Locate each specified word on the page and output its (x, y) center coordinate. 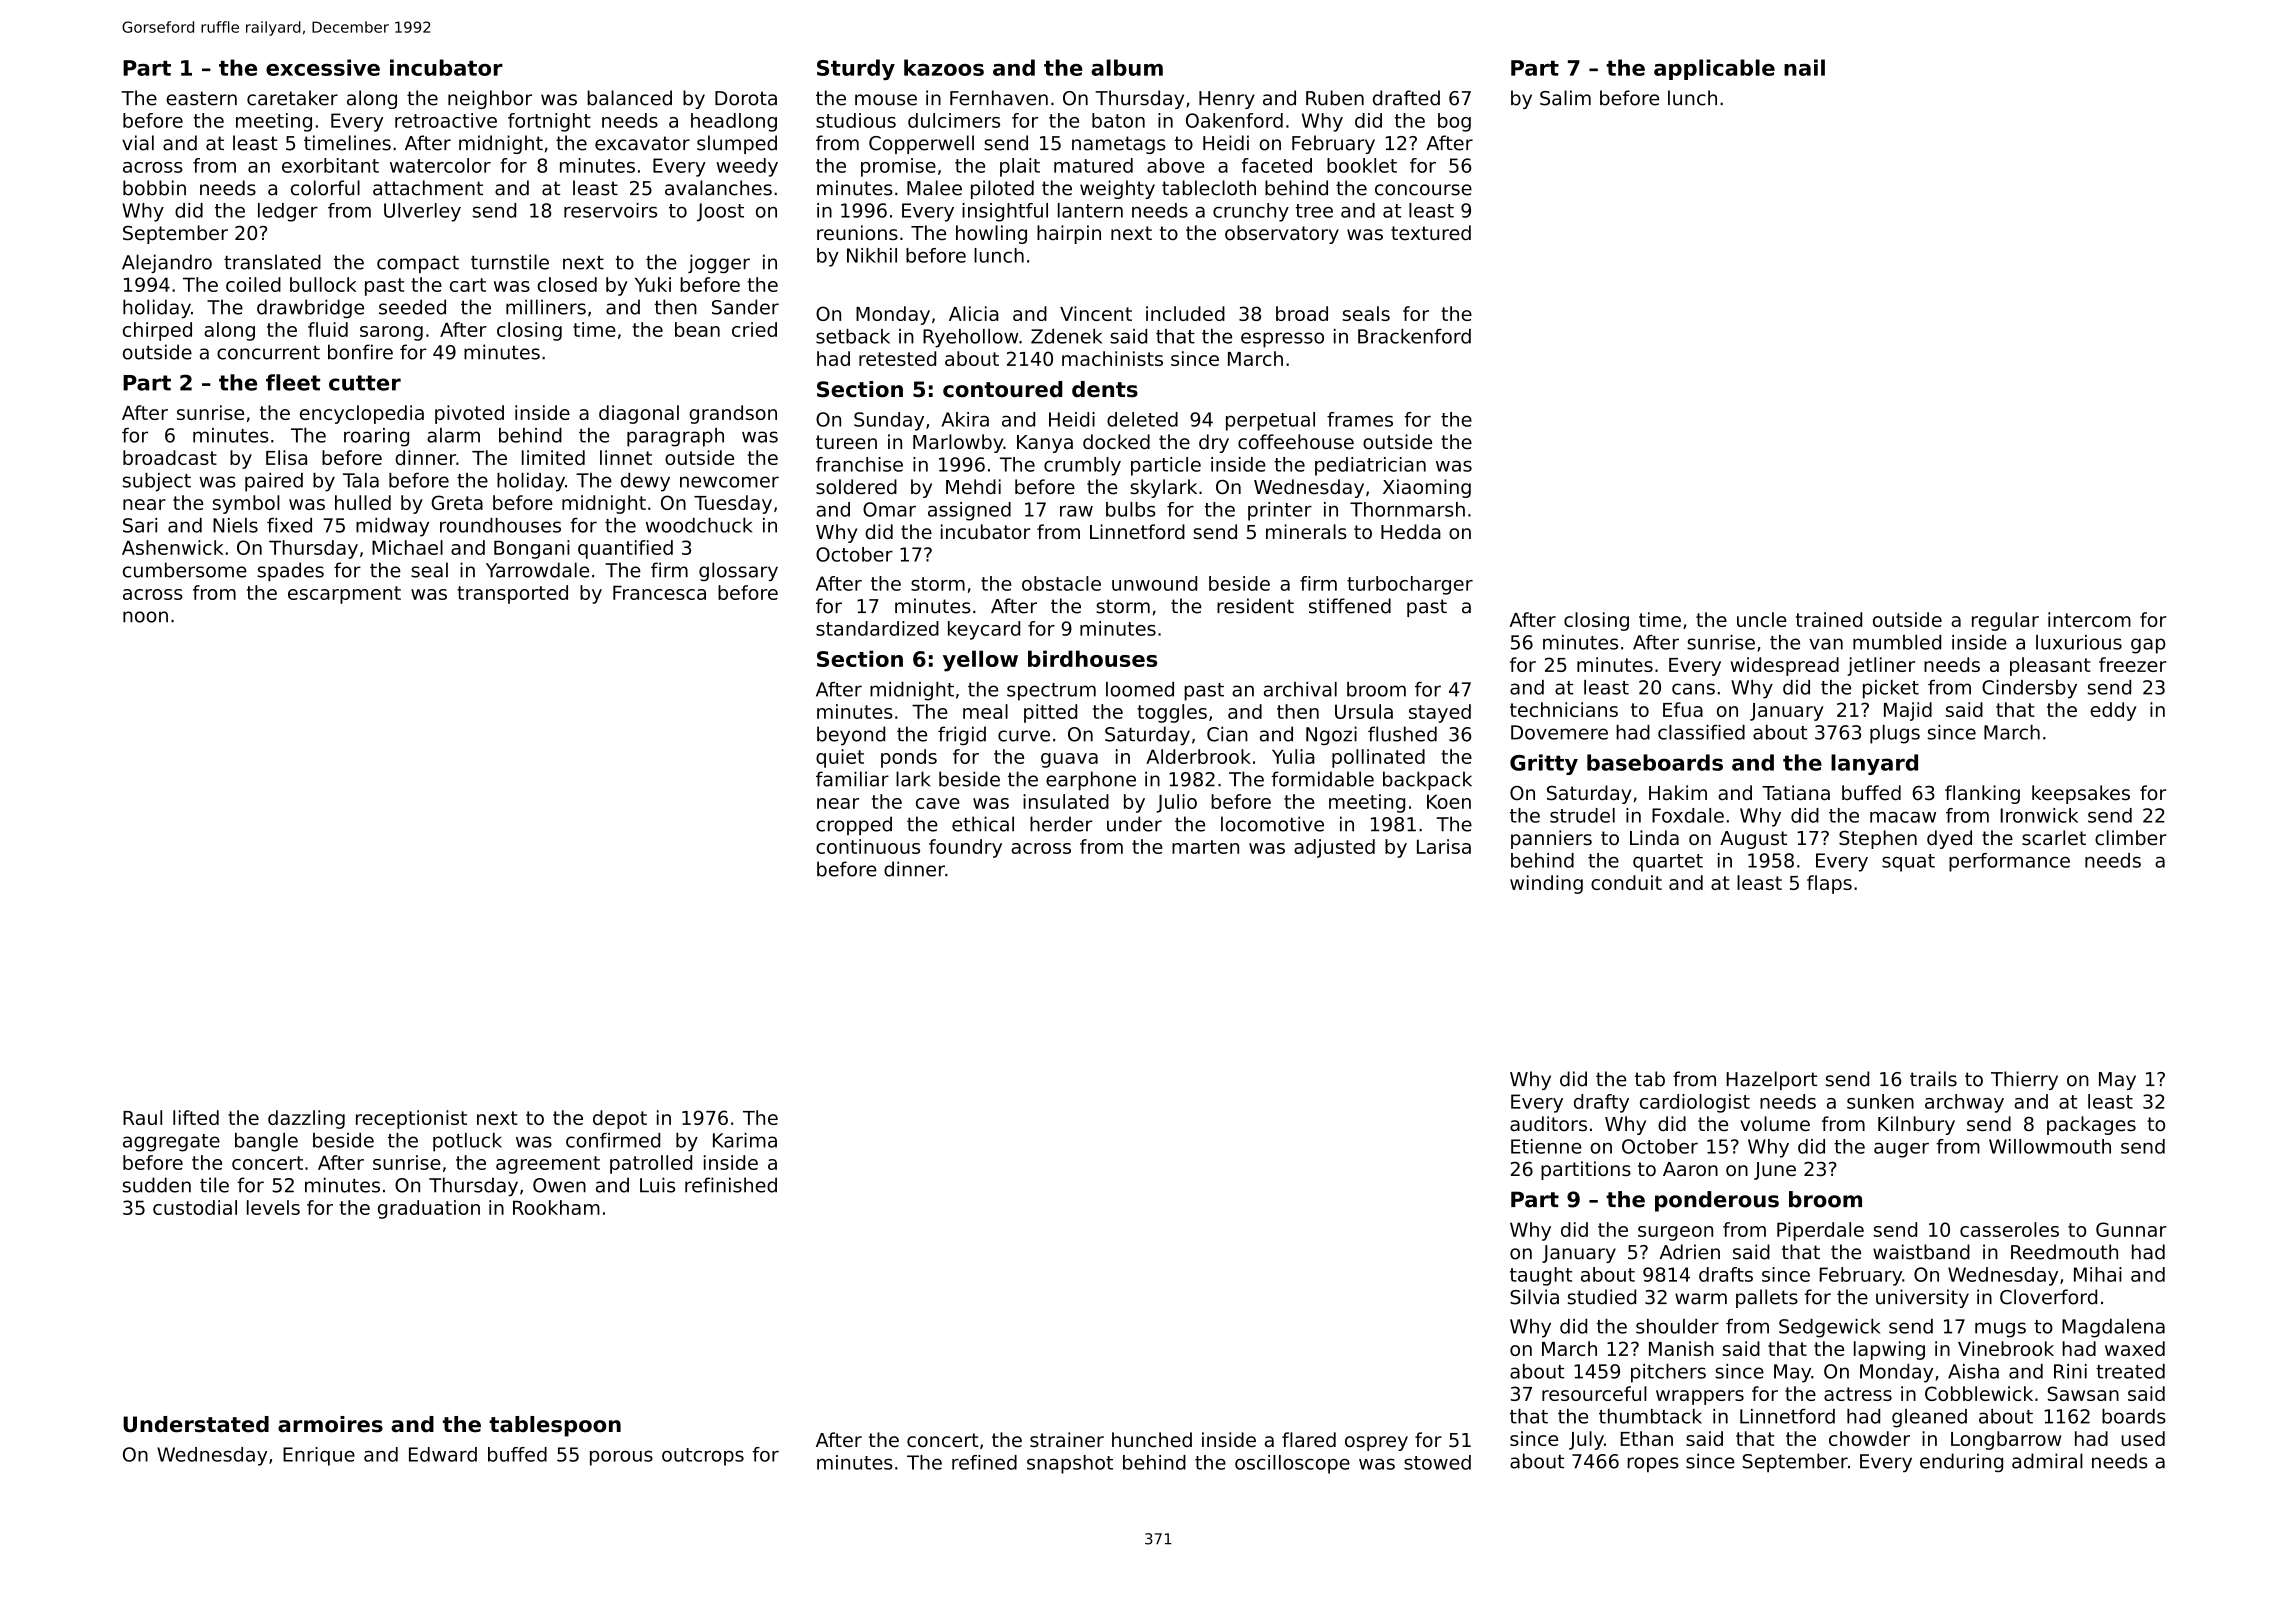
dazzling (306, 1119)
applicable (1714, 69)
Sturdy (856, 69)
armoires (330, 1424)
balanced (629, 98)
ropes (1653, 1465)
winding (1546, 884)
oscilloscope (1292, 1464)
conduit (1626, 882)
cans (1693, 689)
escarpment (344, 595)
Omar (889, 509)
